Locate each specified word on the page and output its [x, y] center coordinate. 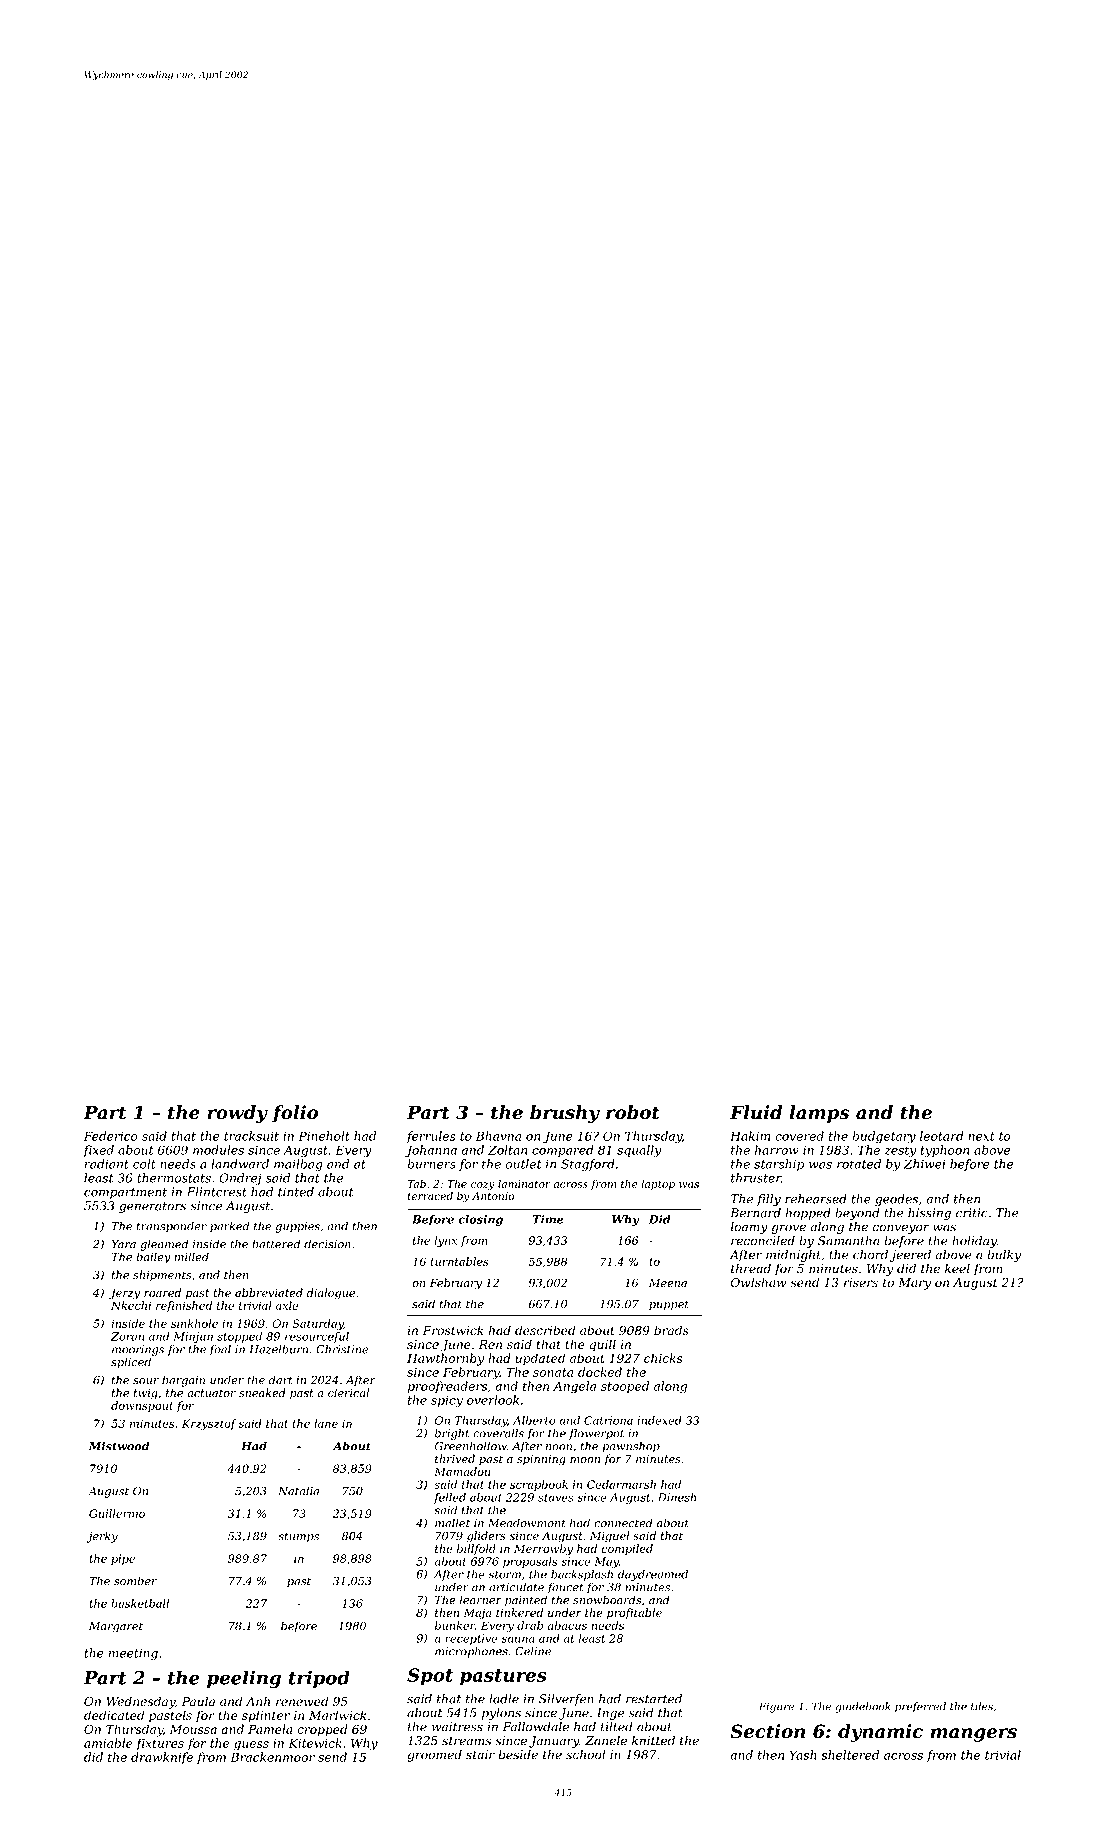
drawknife [162, 1758]
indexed [659, 1420]
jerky [102, 1537]
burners [432, 1164]
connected [623, 1523]
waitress [457, 1727]
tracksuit [251, 1136]
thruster [756, 1178]
